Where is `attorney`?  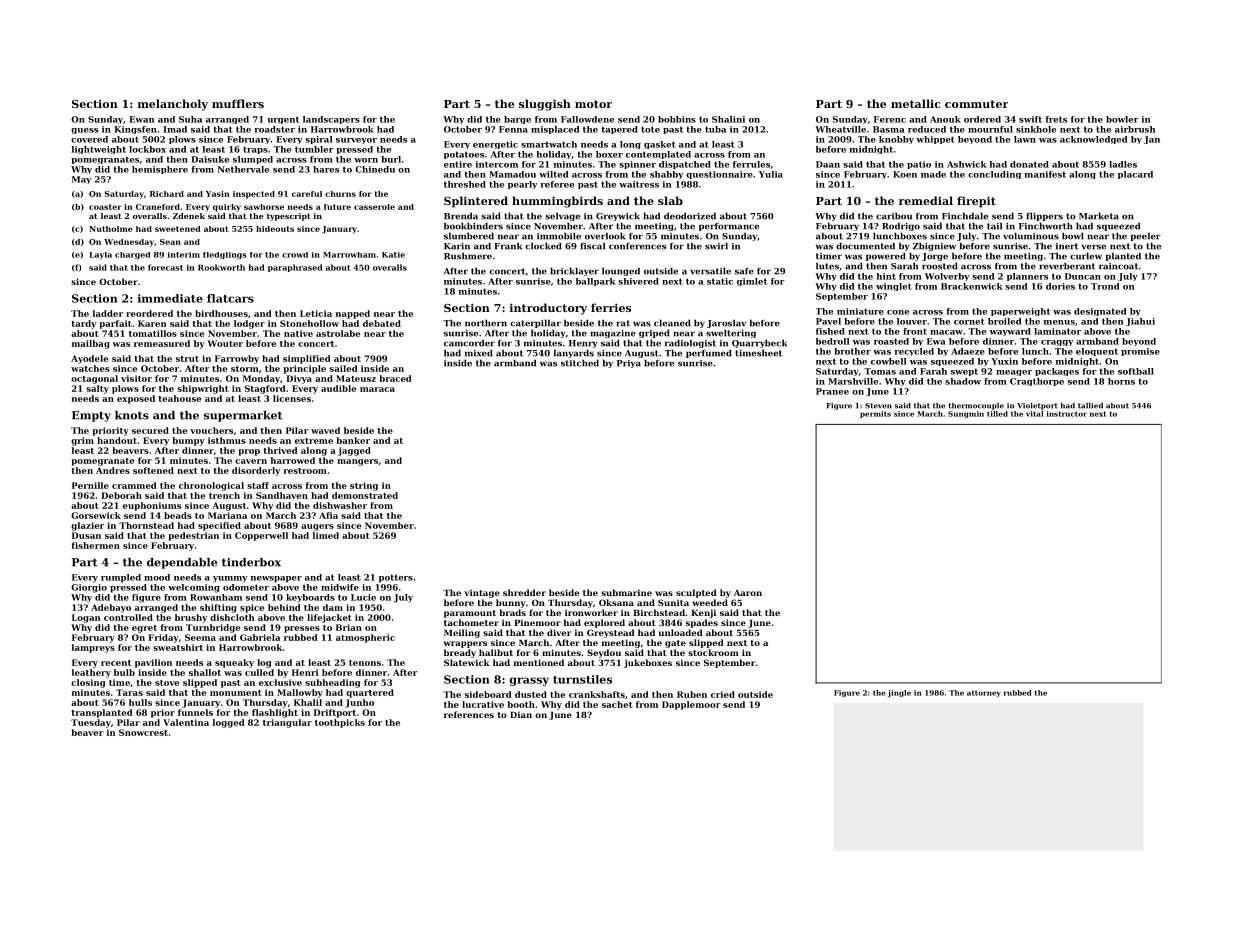
attorney is located at coordinates (984, 693).
